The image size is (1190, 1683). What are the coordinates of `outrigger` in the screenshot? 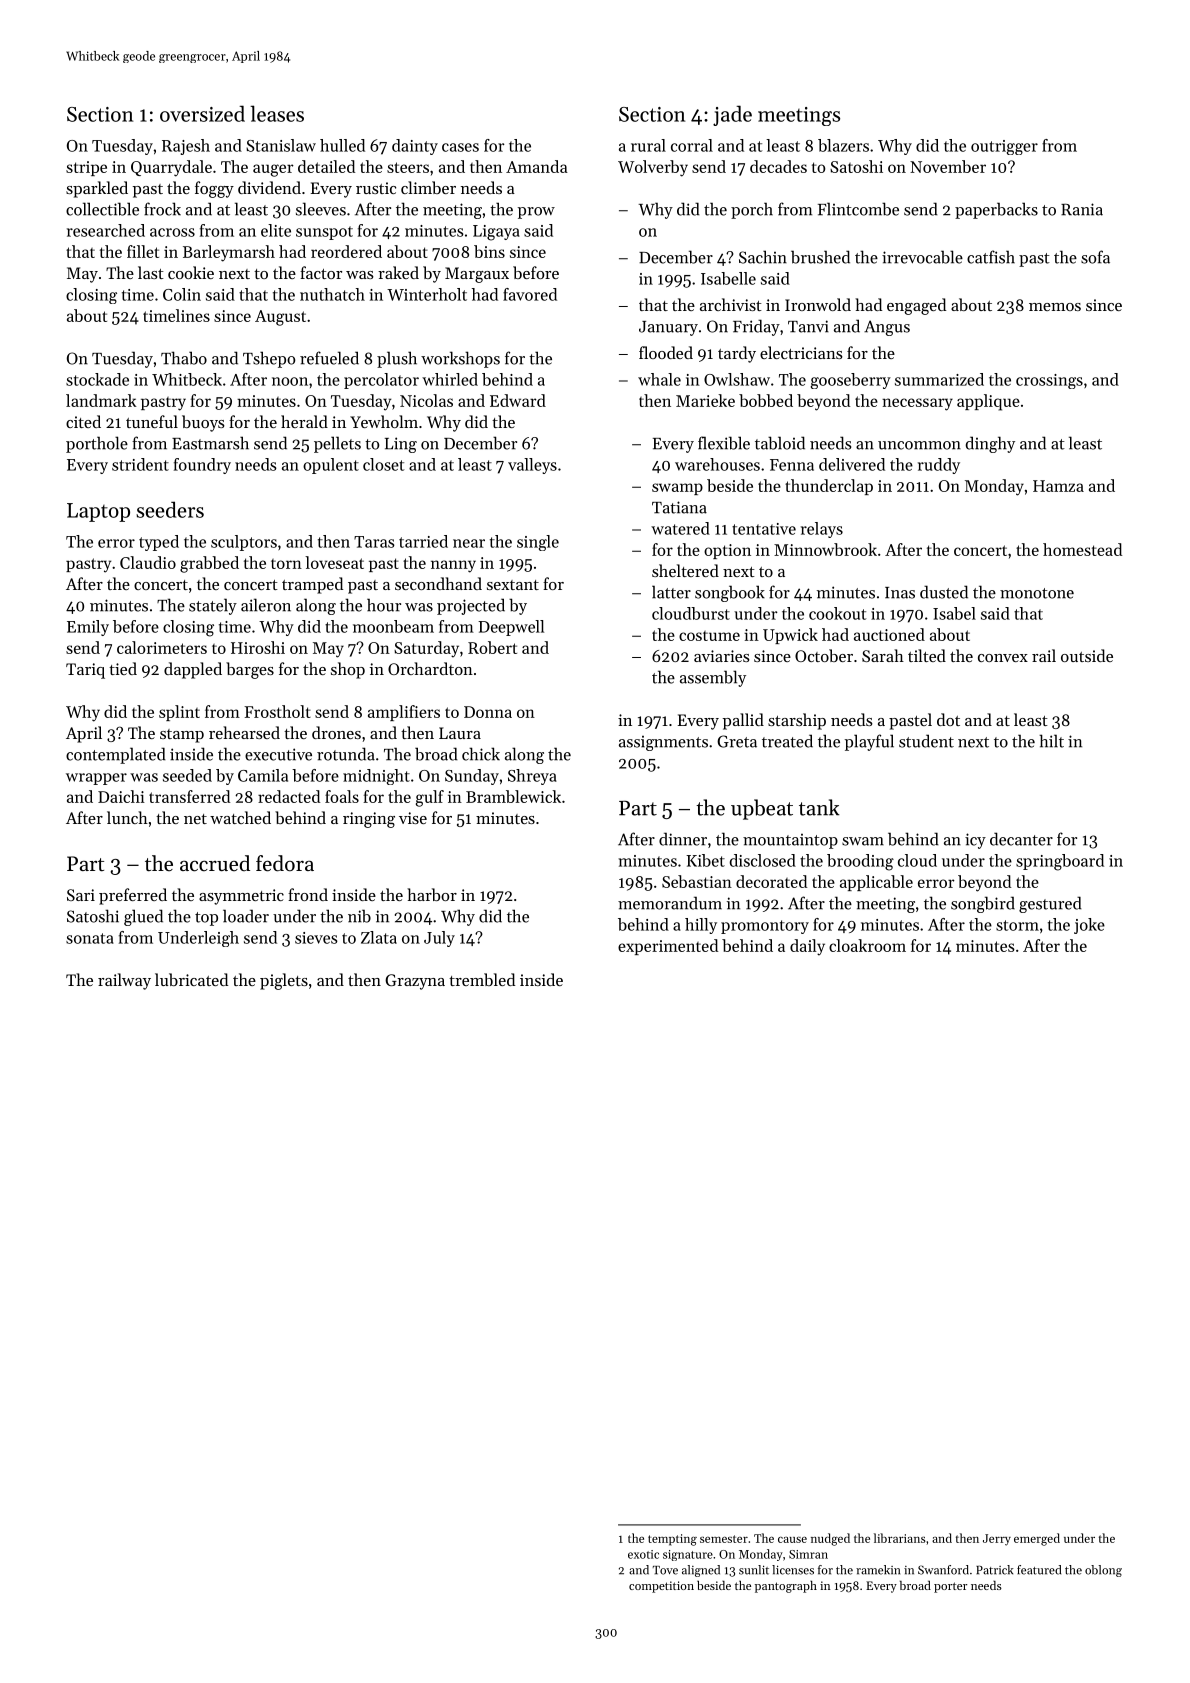 It's located at (1004, 147).
